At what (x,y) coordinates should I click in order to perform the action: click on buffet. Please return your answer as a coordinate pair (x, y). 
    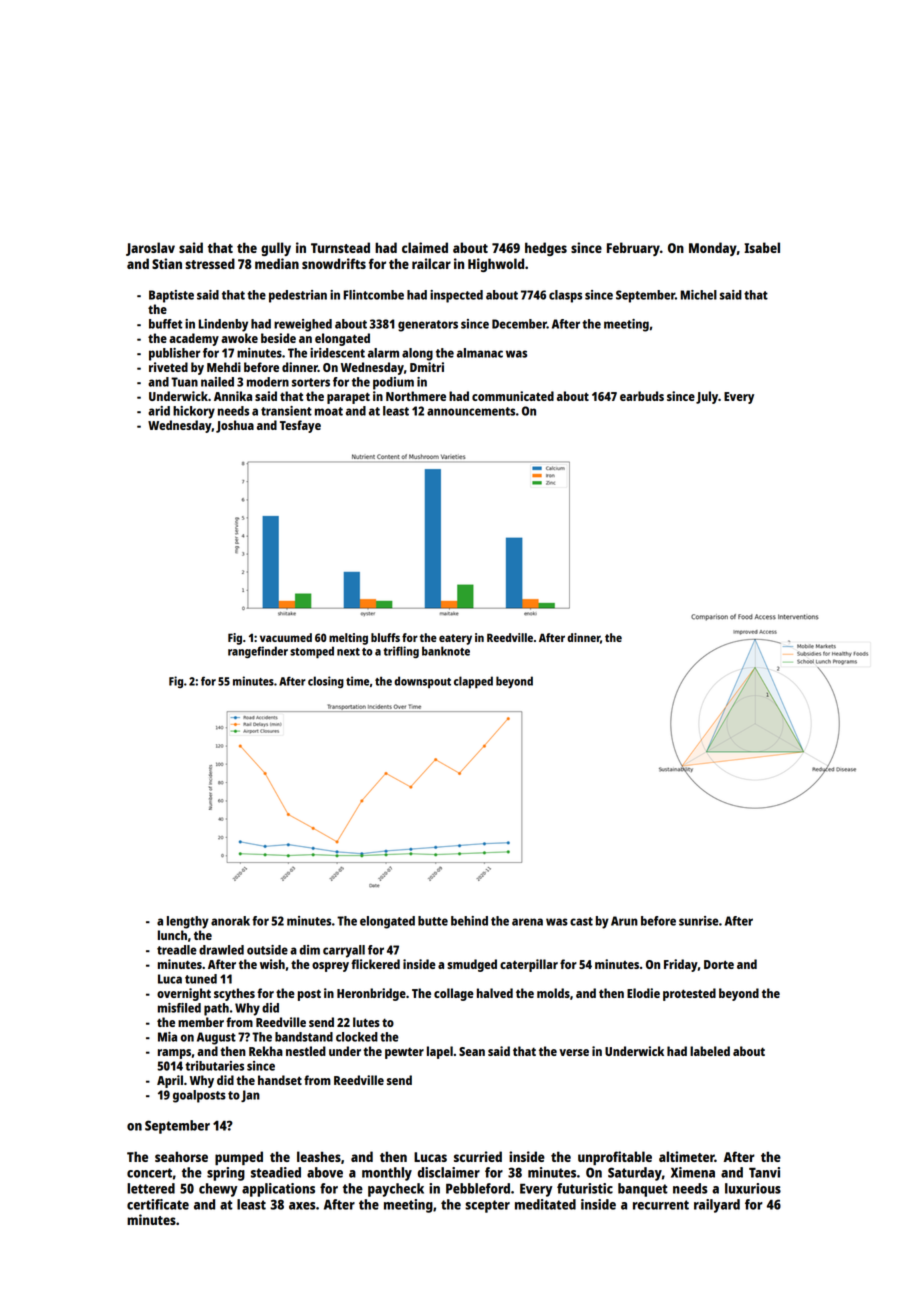
    Looking at the image, I should click on (165, 324).
